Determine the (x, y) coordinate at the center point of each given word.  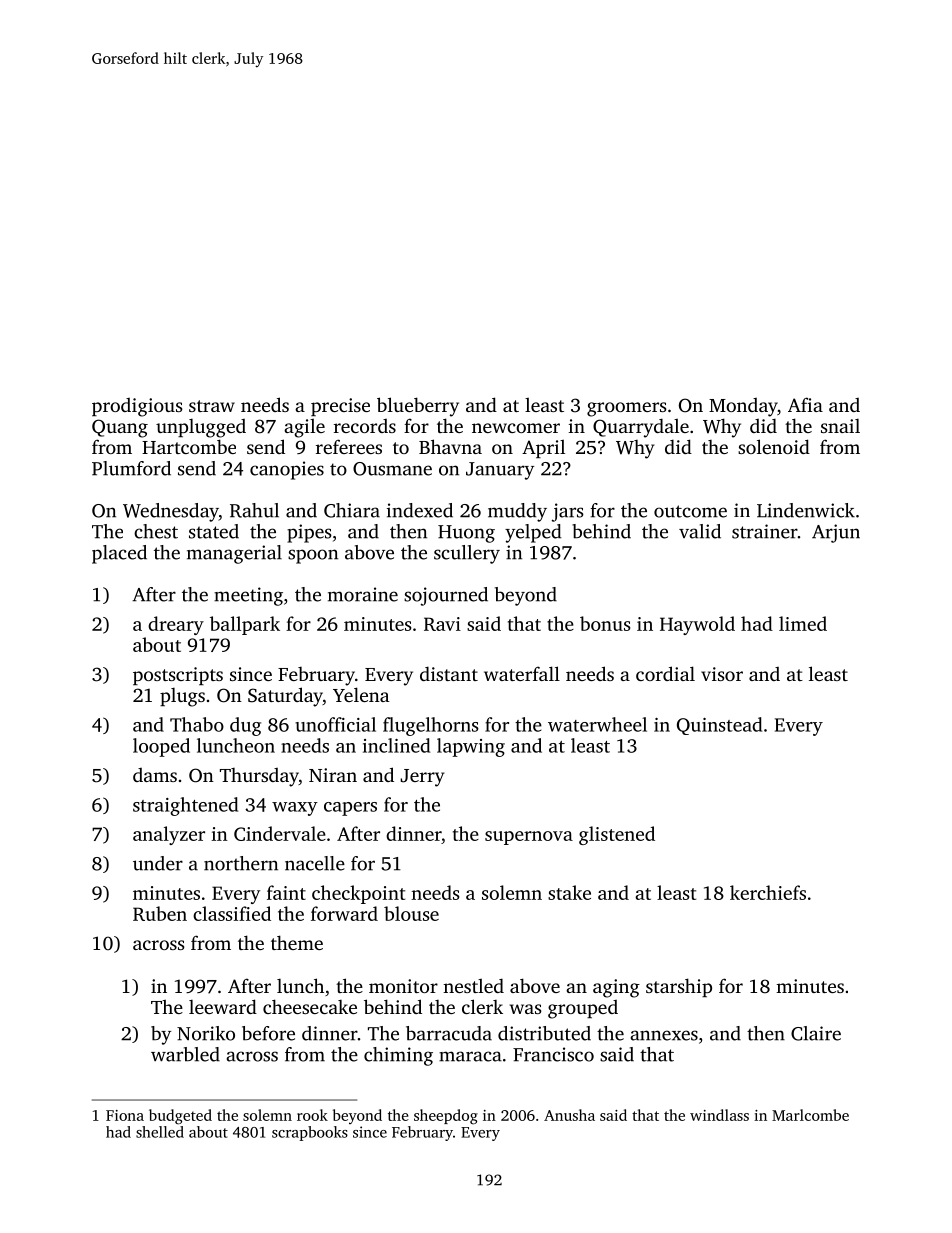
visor (722, 674)
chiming (398, 1056)
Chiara (352, 510)
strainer (764, 531)
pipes (309, 533)
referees (349, 446)
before (268, 1033)
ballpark (245, 625)
